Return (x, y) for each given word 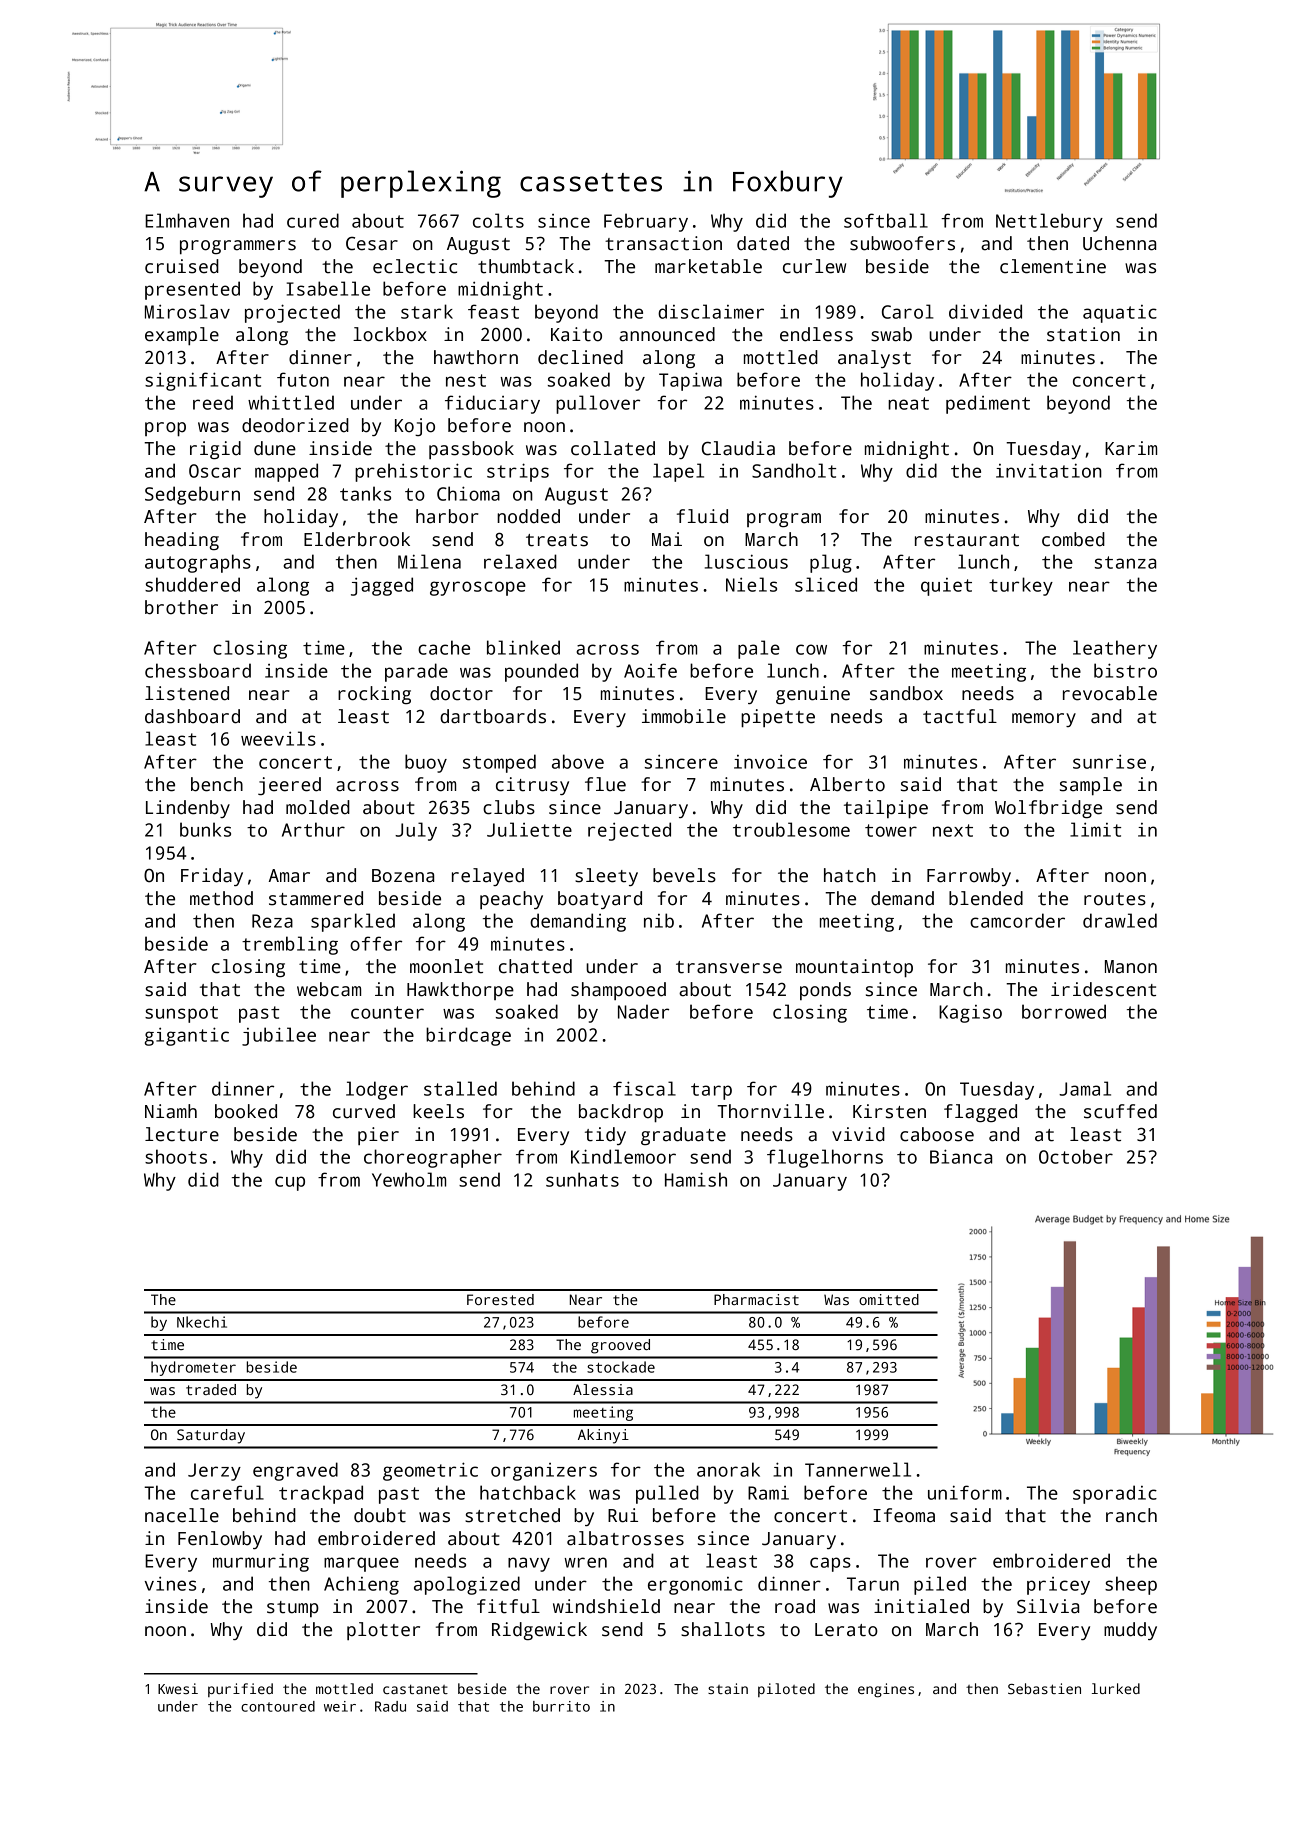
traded (211, 1389)
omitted (889, 1299)
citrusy (532, 786)
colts (498, 220)
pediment (988, 404)
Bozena (403, 876)
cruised (182, 266)
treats (557, 540)
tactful (960, 716)
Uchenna (1119, 243)
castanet (415, 1689)
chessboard (198, 670)
